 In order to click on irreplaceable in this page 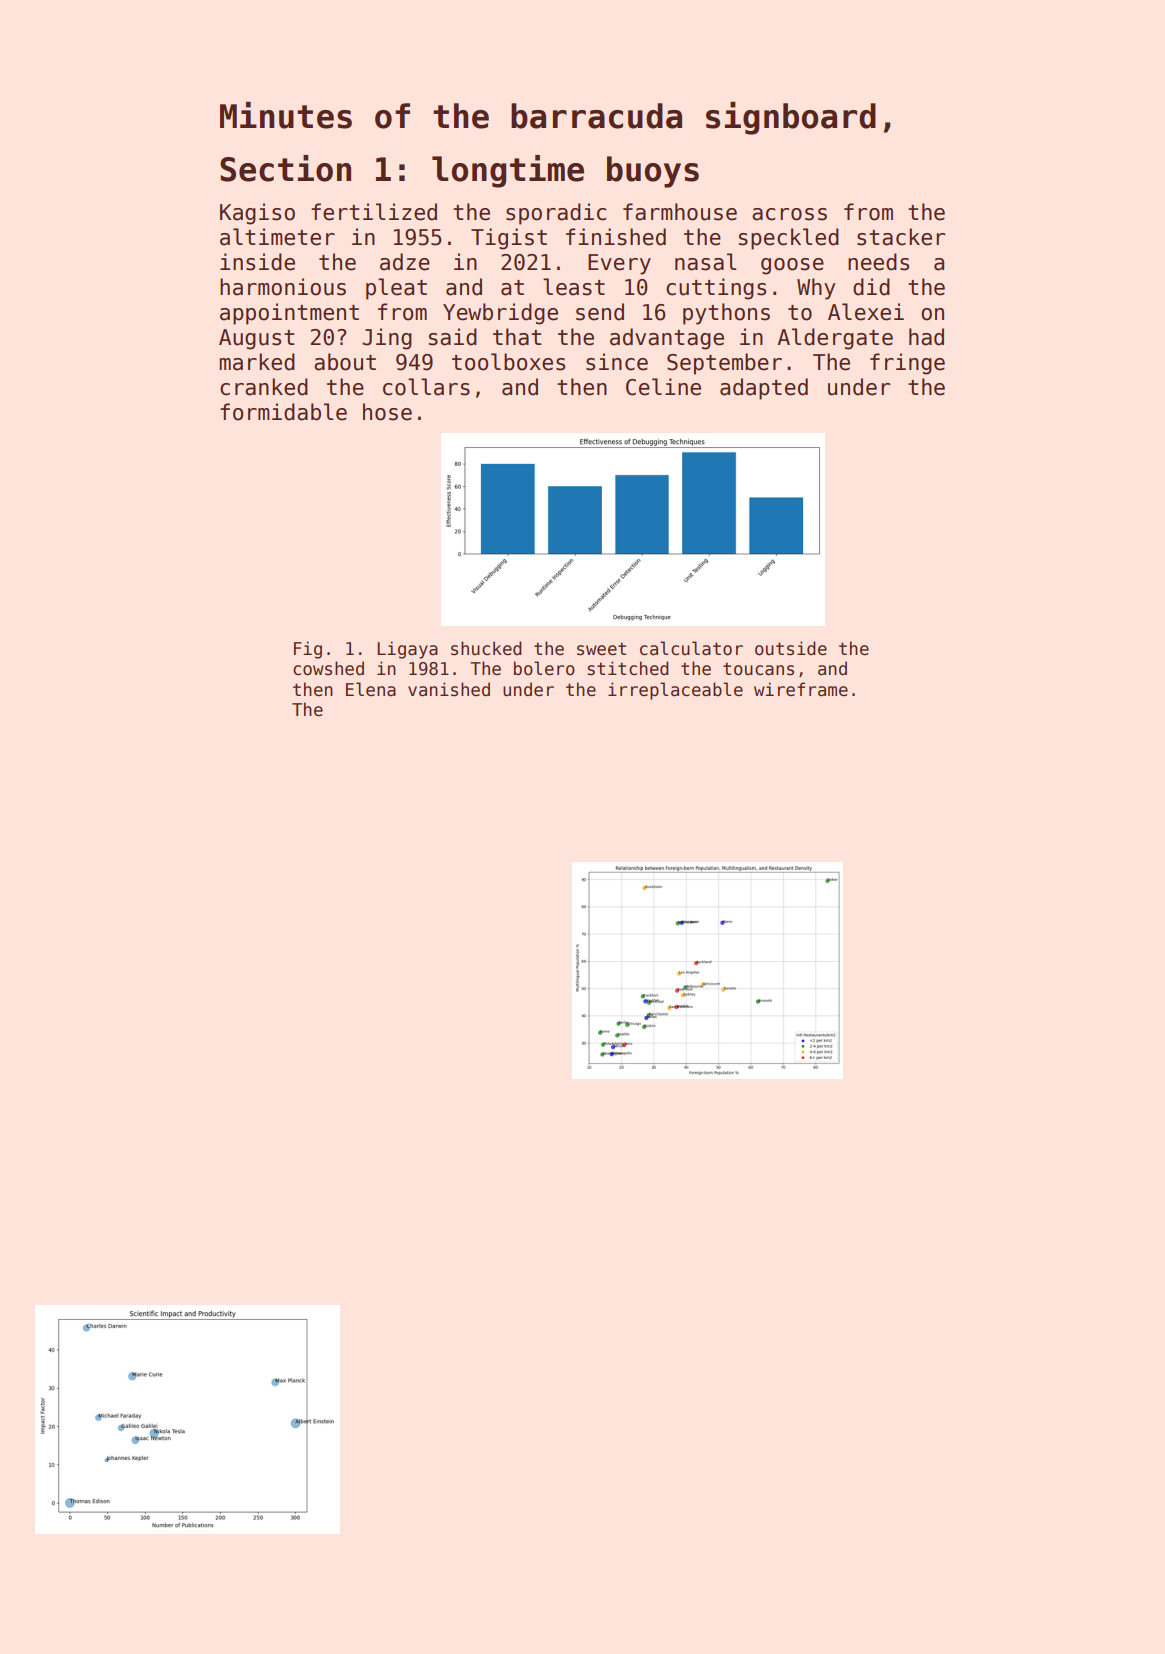, I will do `click(675, 691)`.
